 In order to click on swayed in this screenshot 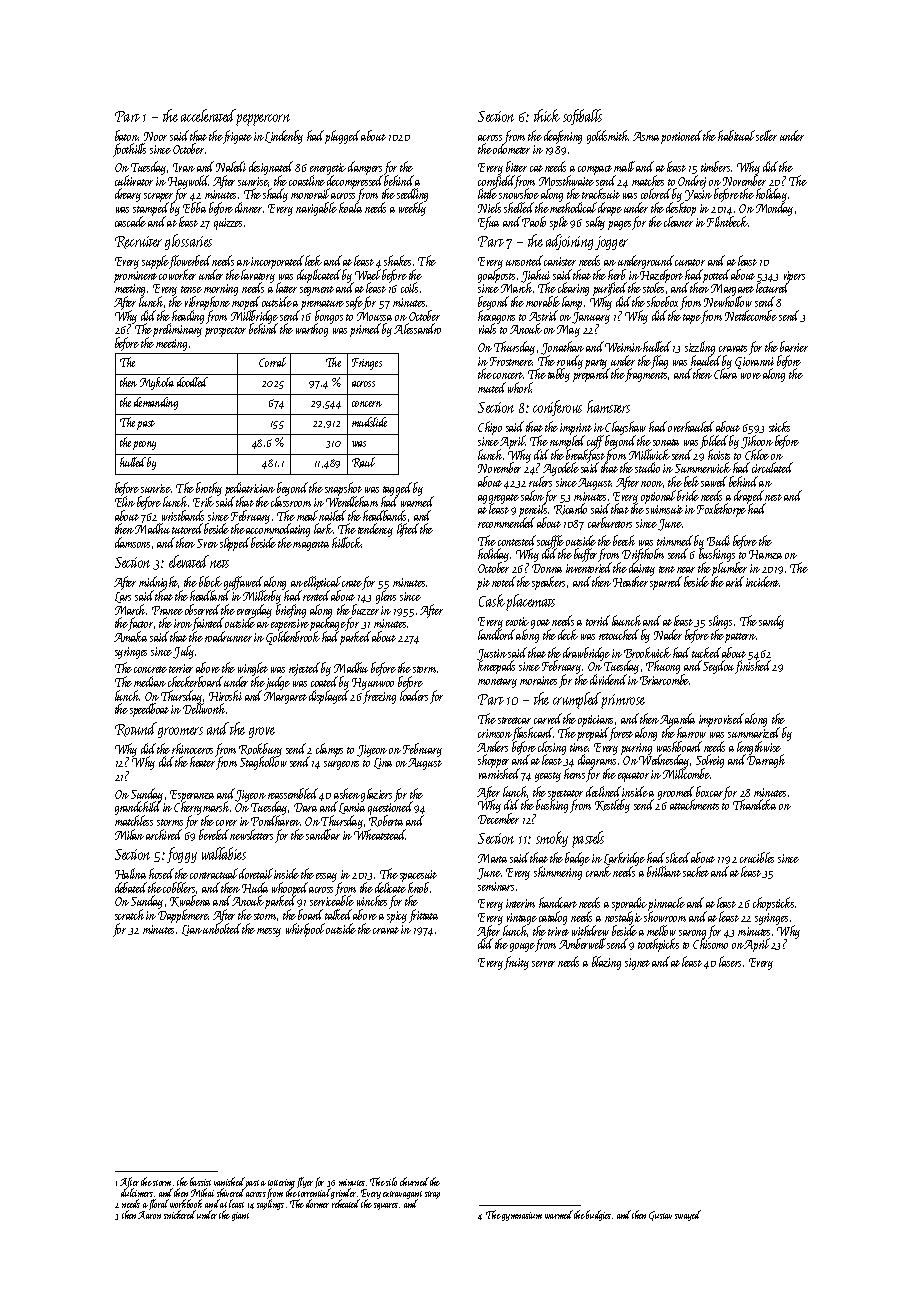, I will do `click(688, 1215)`.
